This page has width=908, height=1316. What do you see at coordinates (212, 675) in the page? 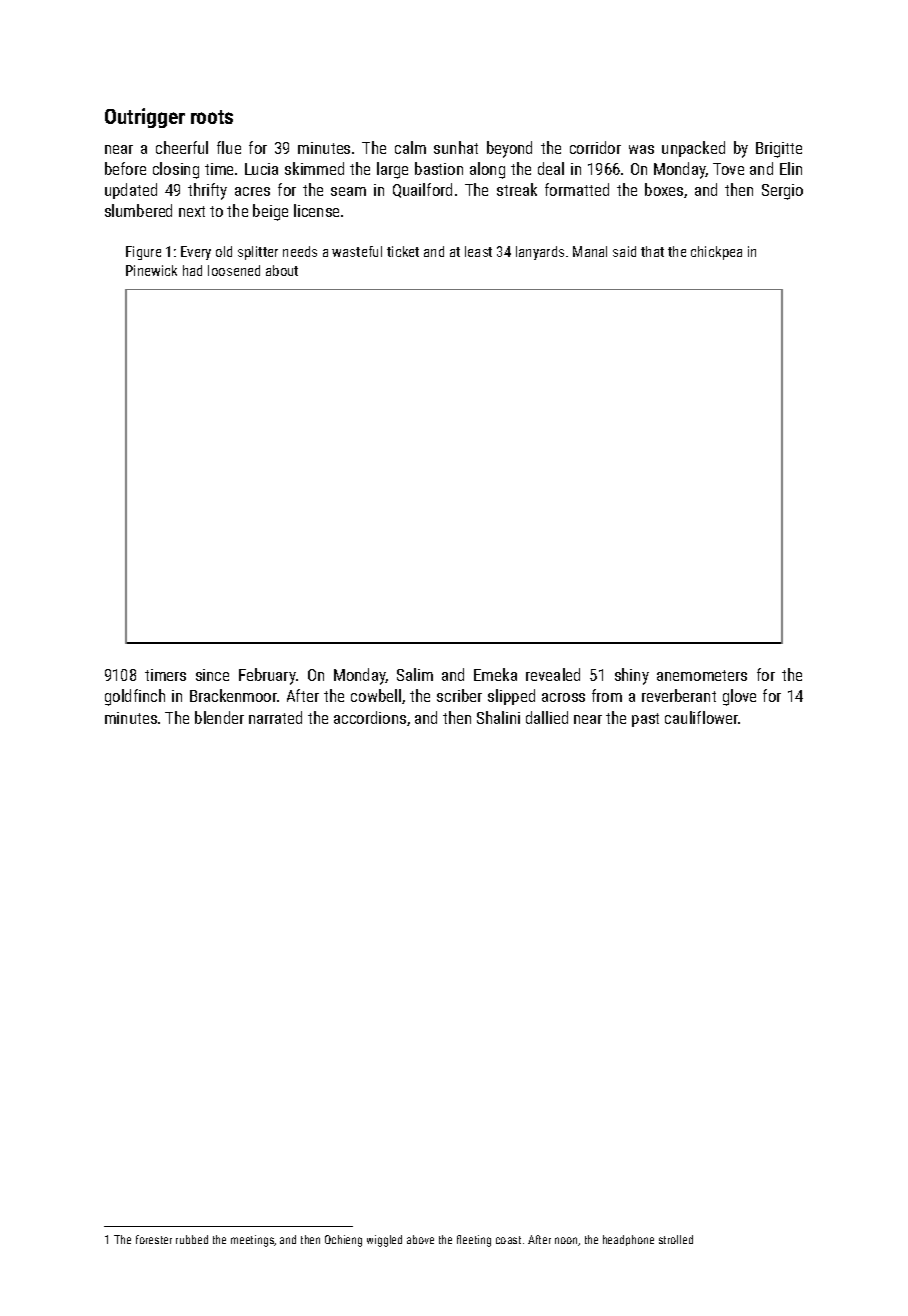
I see `since` at bounding box center [212, 675].
